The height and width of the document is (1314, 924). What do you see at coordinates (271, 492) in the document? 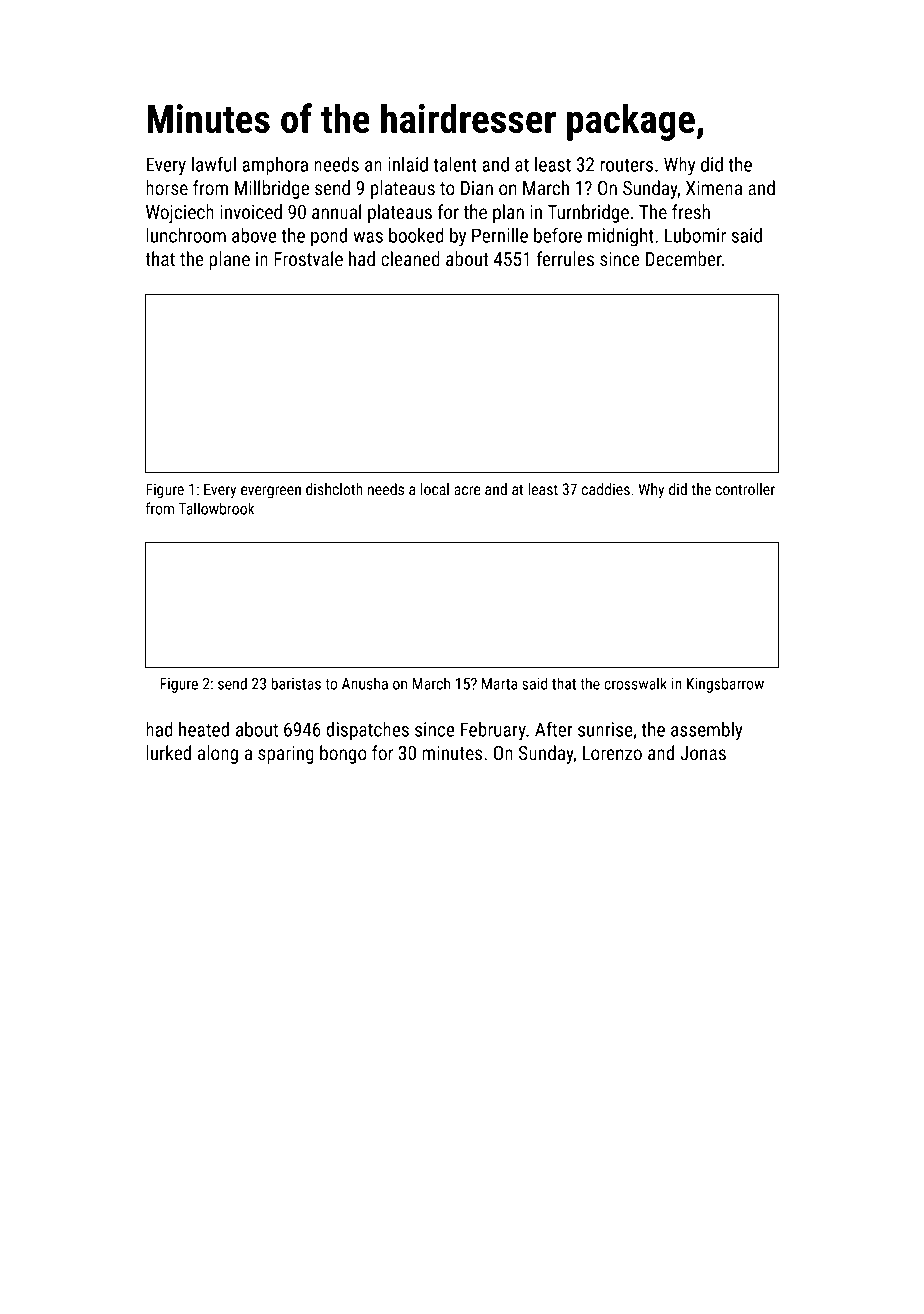
I see `evergreen` at bounding box center [271, 492].
